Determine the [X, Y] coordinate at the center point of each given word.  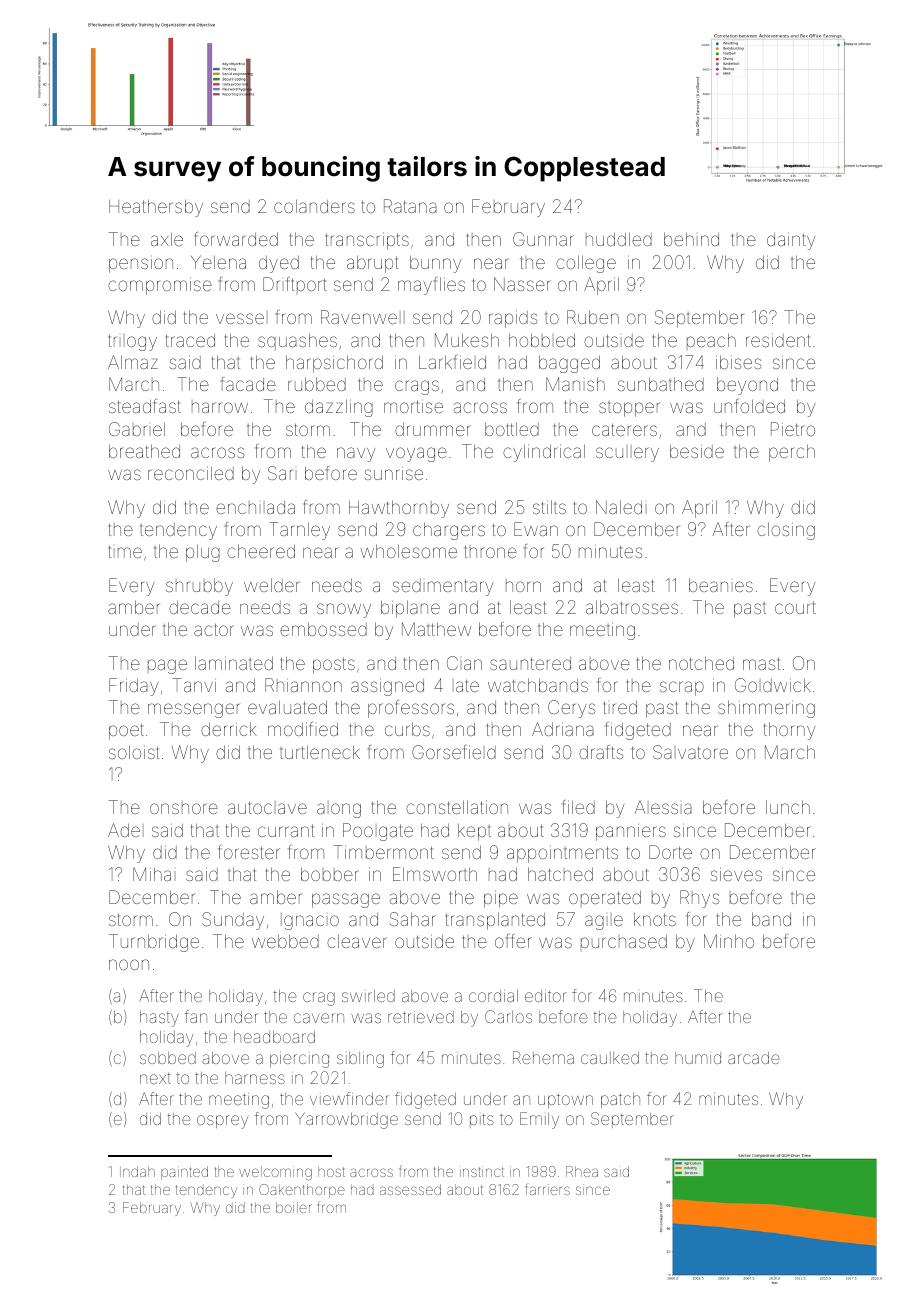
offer [513, 941]
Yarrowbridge [346, 1120]
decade [200, 607]
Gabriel [137, 429]
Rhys [699, 899]
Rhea [582, 1171]
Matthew [436, 629]
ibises [738, 362]
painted [184, 1173]
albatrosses [632, 607]
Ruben [593, 317]
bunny [435, 264]
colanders [314, 206]
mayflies [431, 286]
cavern [319, 1018]
